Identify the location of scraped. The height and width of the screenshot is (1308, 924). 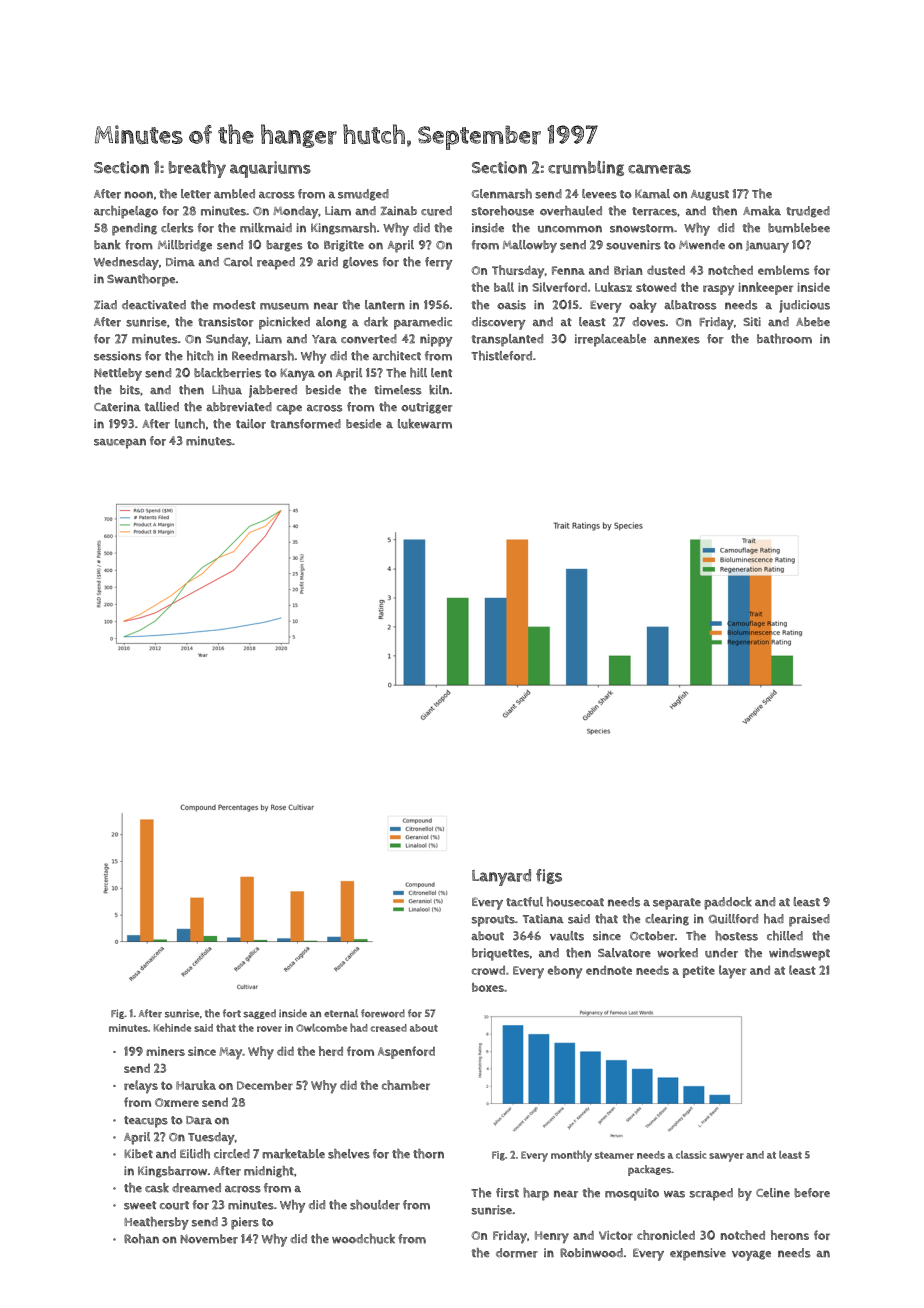
(711, 1194).
